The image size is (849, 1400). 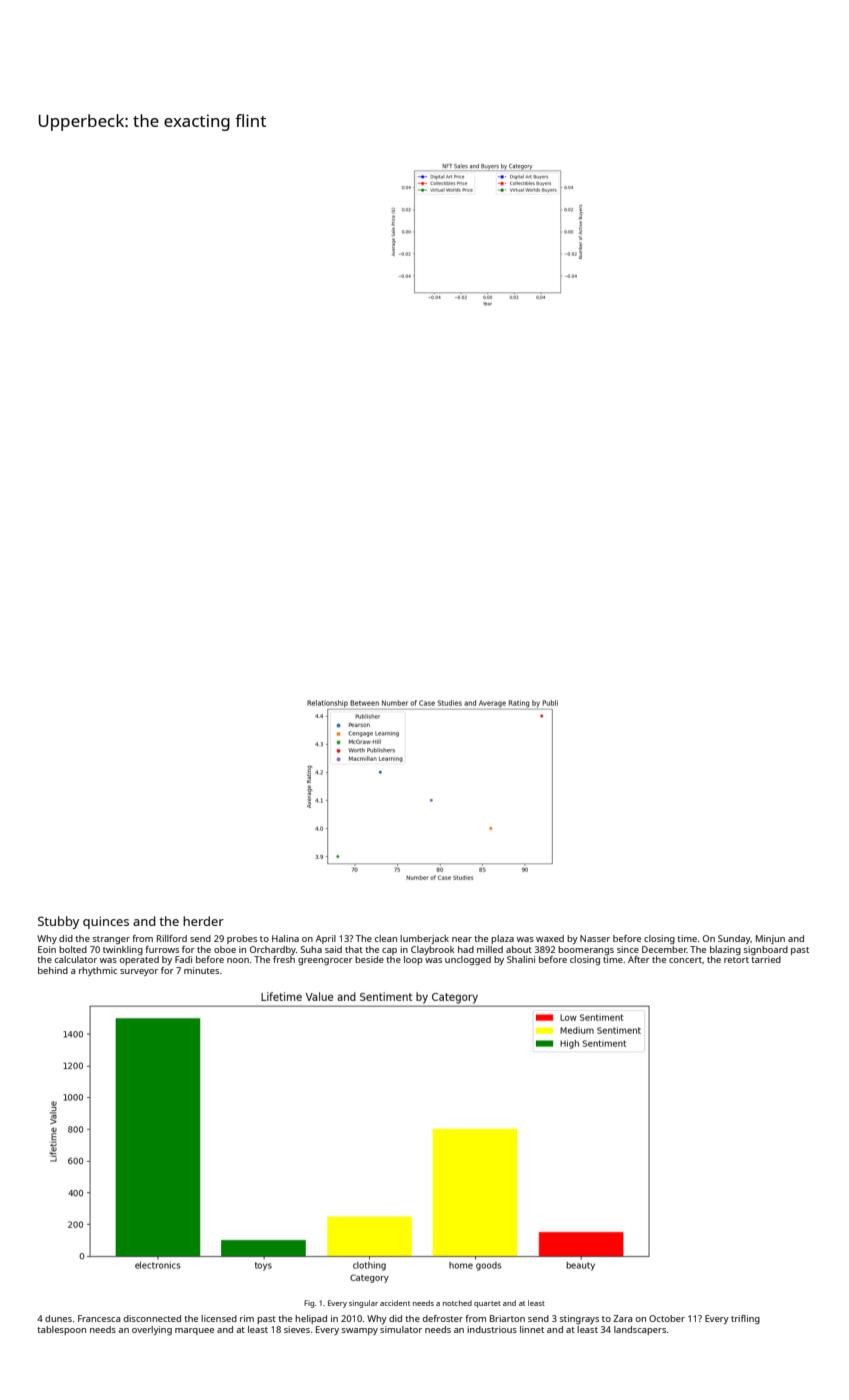 What do you see at coordinates (685, 960) in the image?
I see `concert` at bounding box center [685, 960].
